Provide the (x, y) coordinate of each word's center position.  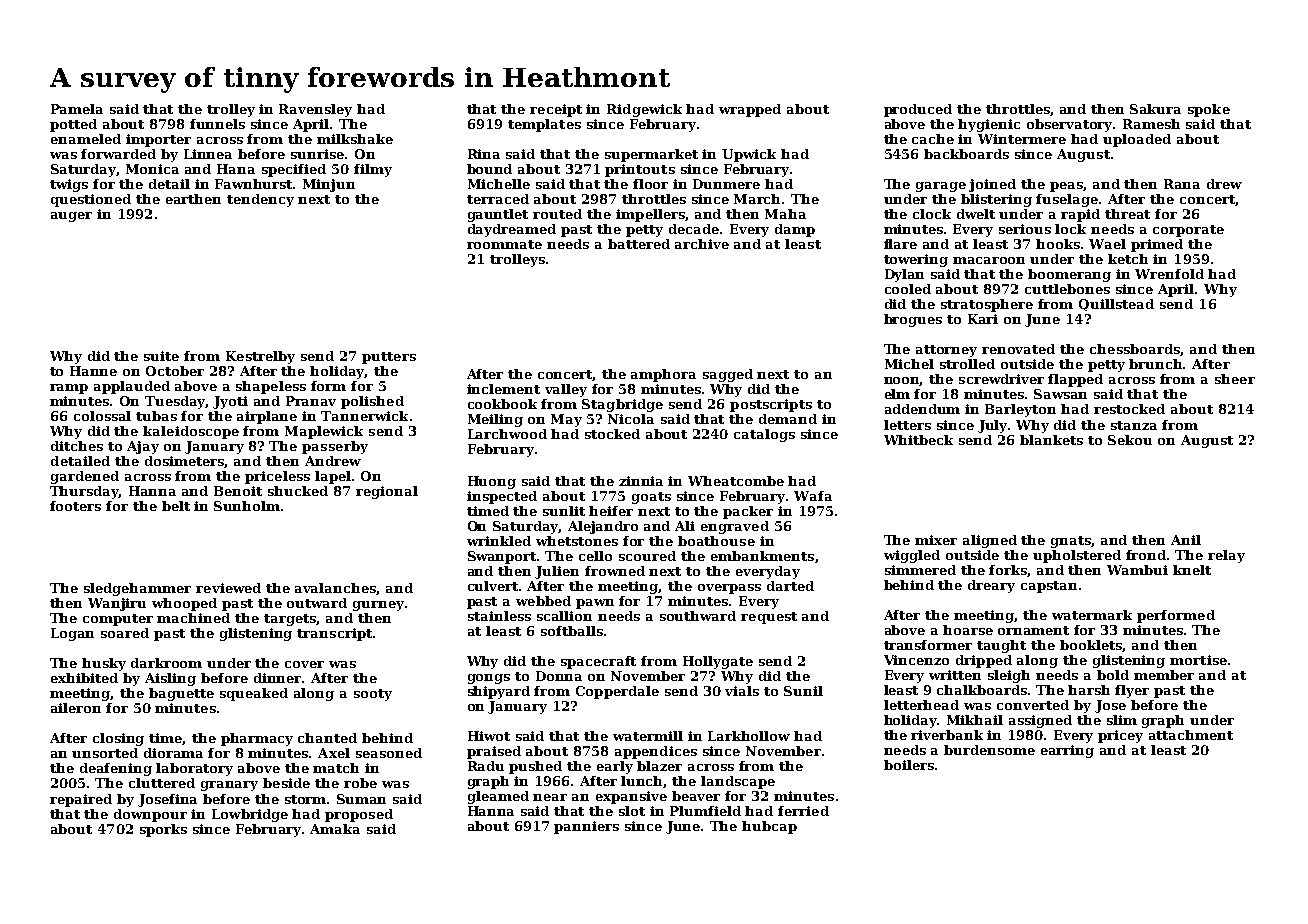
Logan (72, 634)
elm (897, 394)
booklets (1091, 646)
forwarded (118, 154)
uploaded (1137, 140)
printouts (640, 170)
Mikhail (975, 720)
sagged (728, 375)
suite (161, 356)
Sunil (803, 691)
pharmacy (257, 739)
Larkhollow (749, 736)
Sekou (1130, 440)
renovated (1018, 349)
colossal (102, 416)
